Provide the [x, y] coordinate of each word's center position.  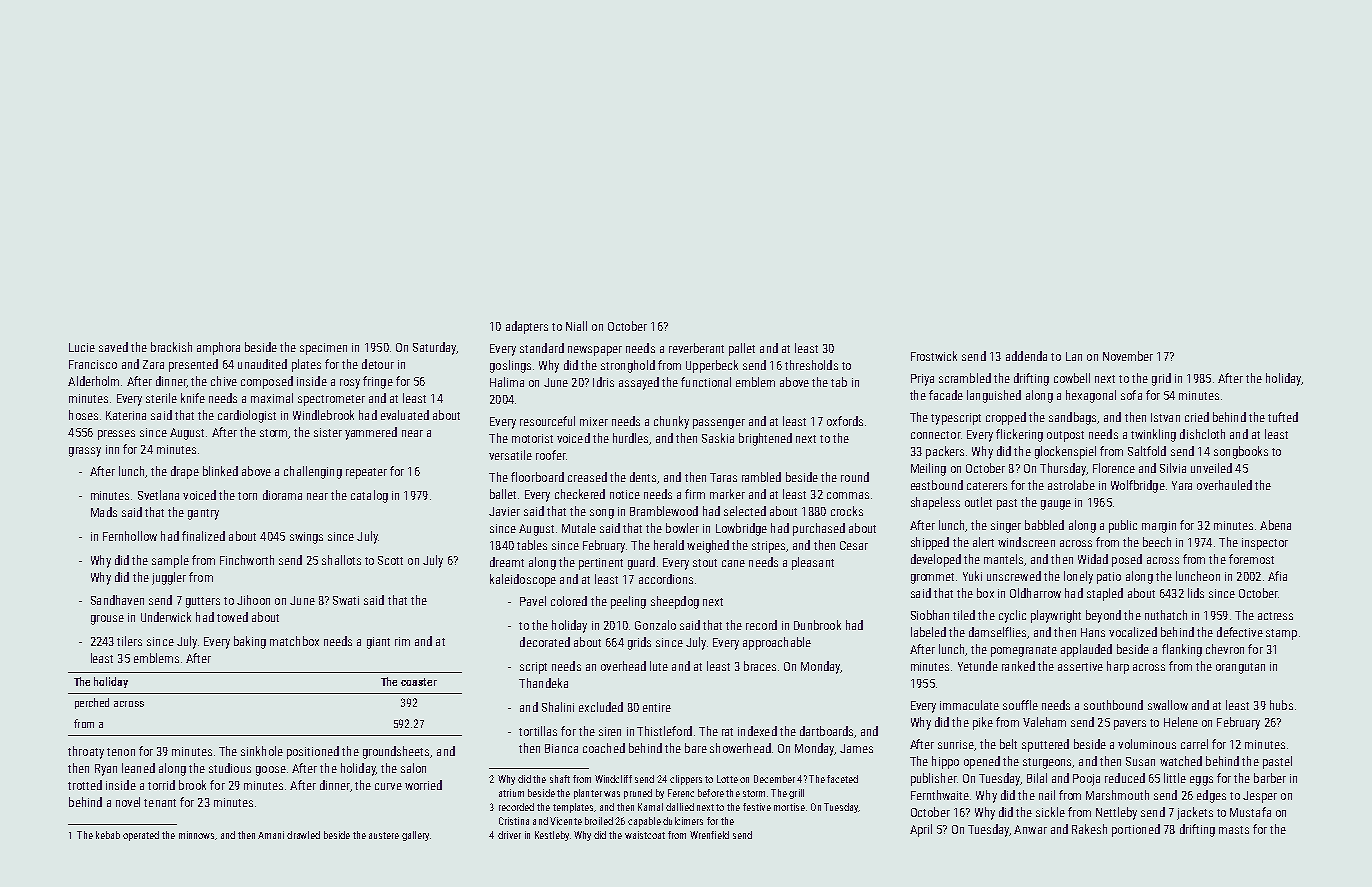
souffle [1020, 705]
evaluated [405, 415]
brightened [765, 439]
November [1128, 356]
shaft [560, 779]
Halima [507, 382]
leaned [138, 768]
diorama [282, 495]
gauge [1056, 505]
